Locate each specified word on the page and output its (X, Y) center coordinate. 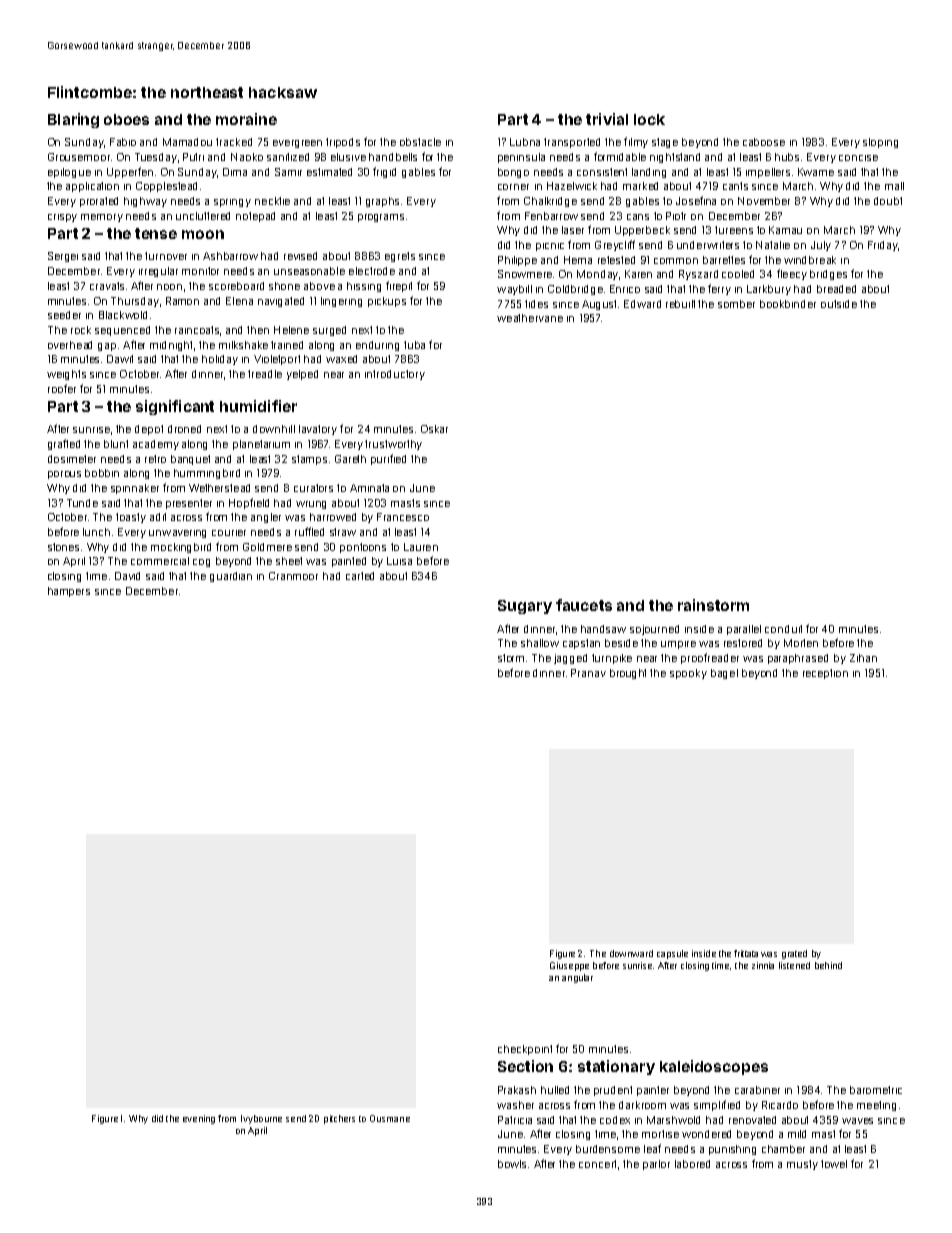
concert (597, 1164)
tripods (343, 143)
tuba (414, 345)
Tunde (82, 503)
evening (199, 1119)
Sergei (63, 257)
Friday (883, 246)
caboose (764, 142)
